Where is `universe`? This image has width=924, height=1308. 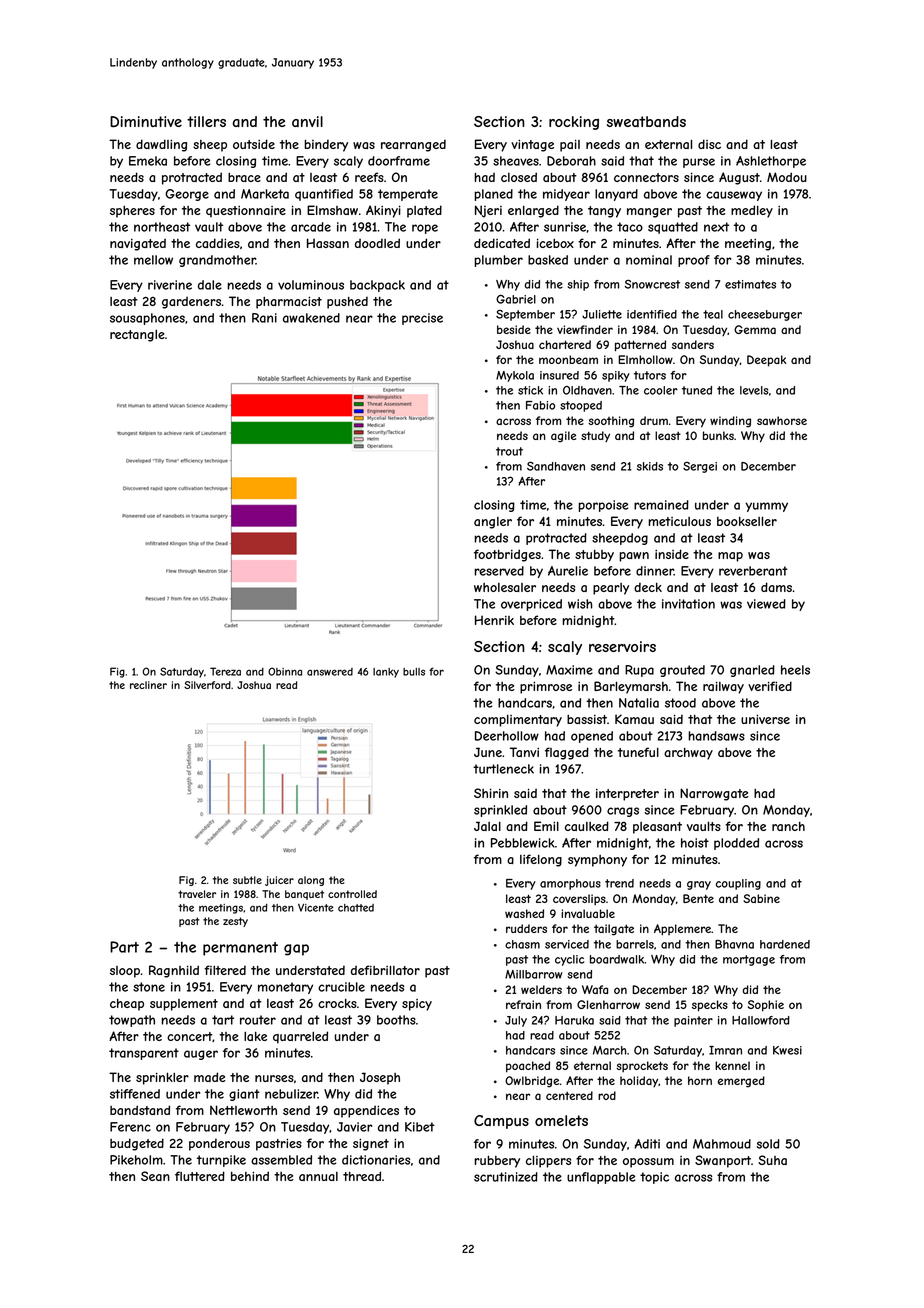
universe is located at coordinates (765, 719).
